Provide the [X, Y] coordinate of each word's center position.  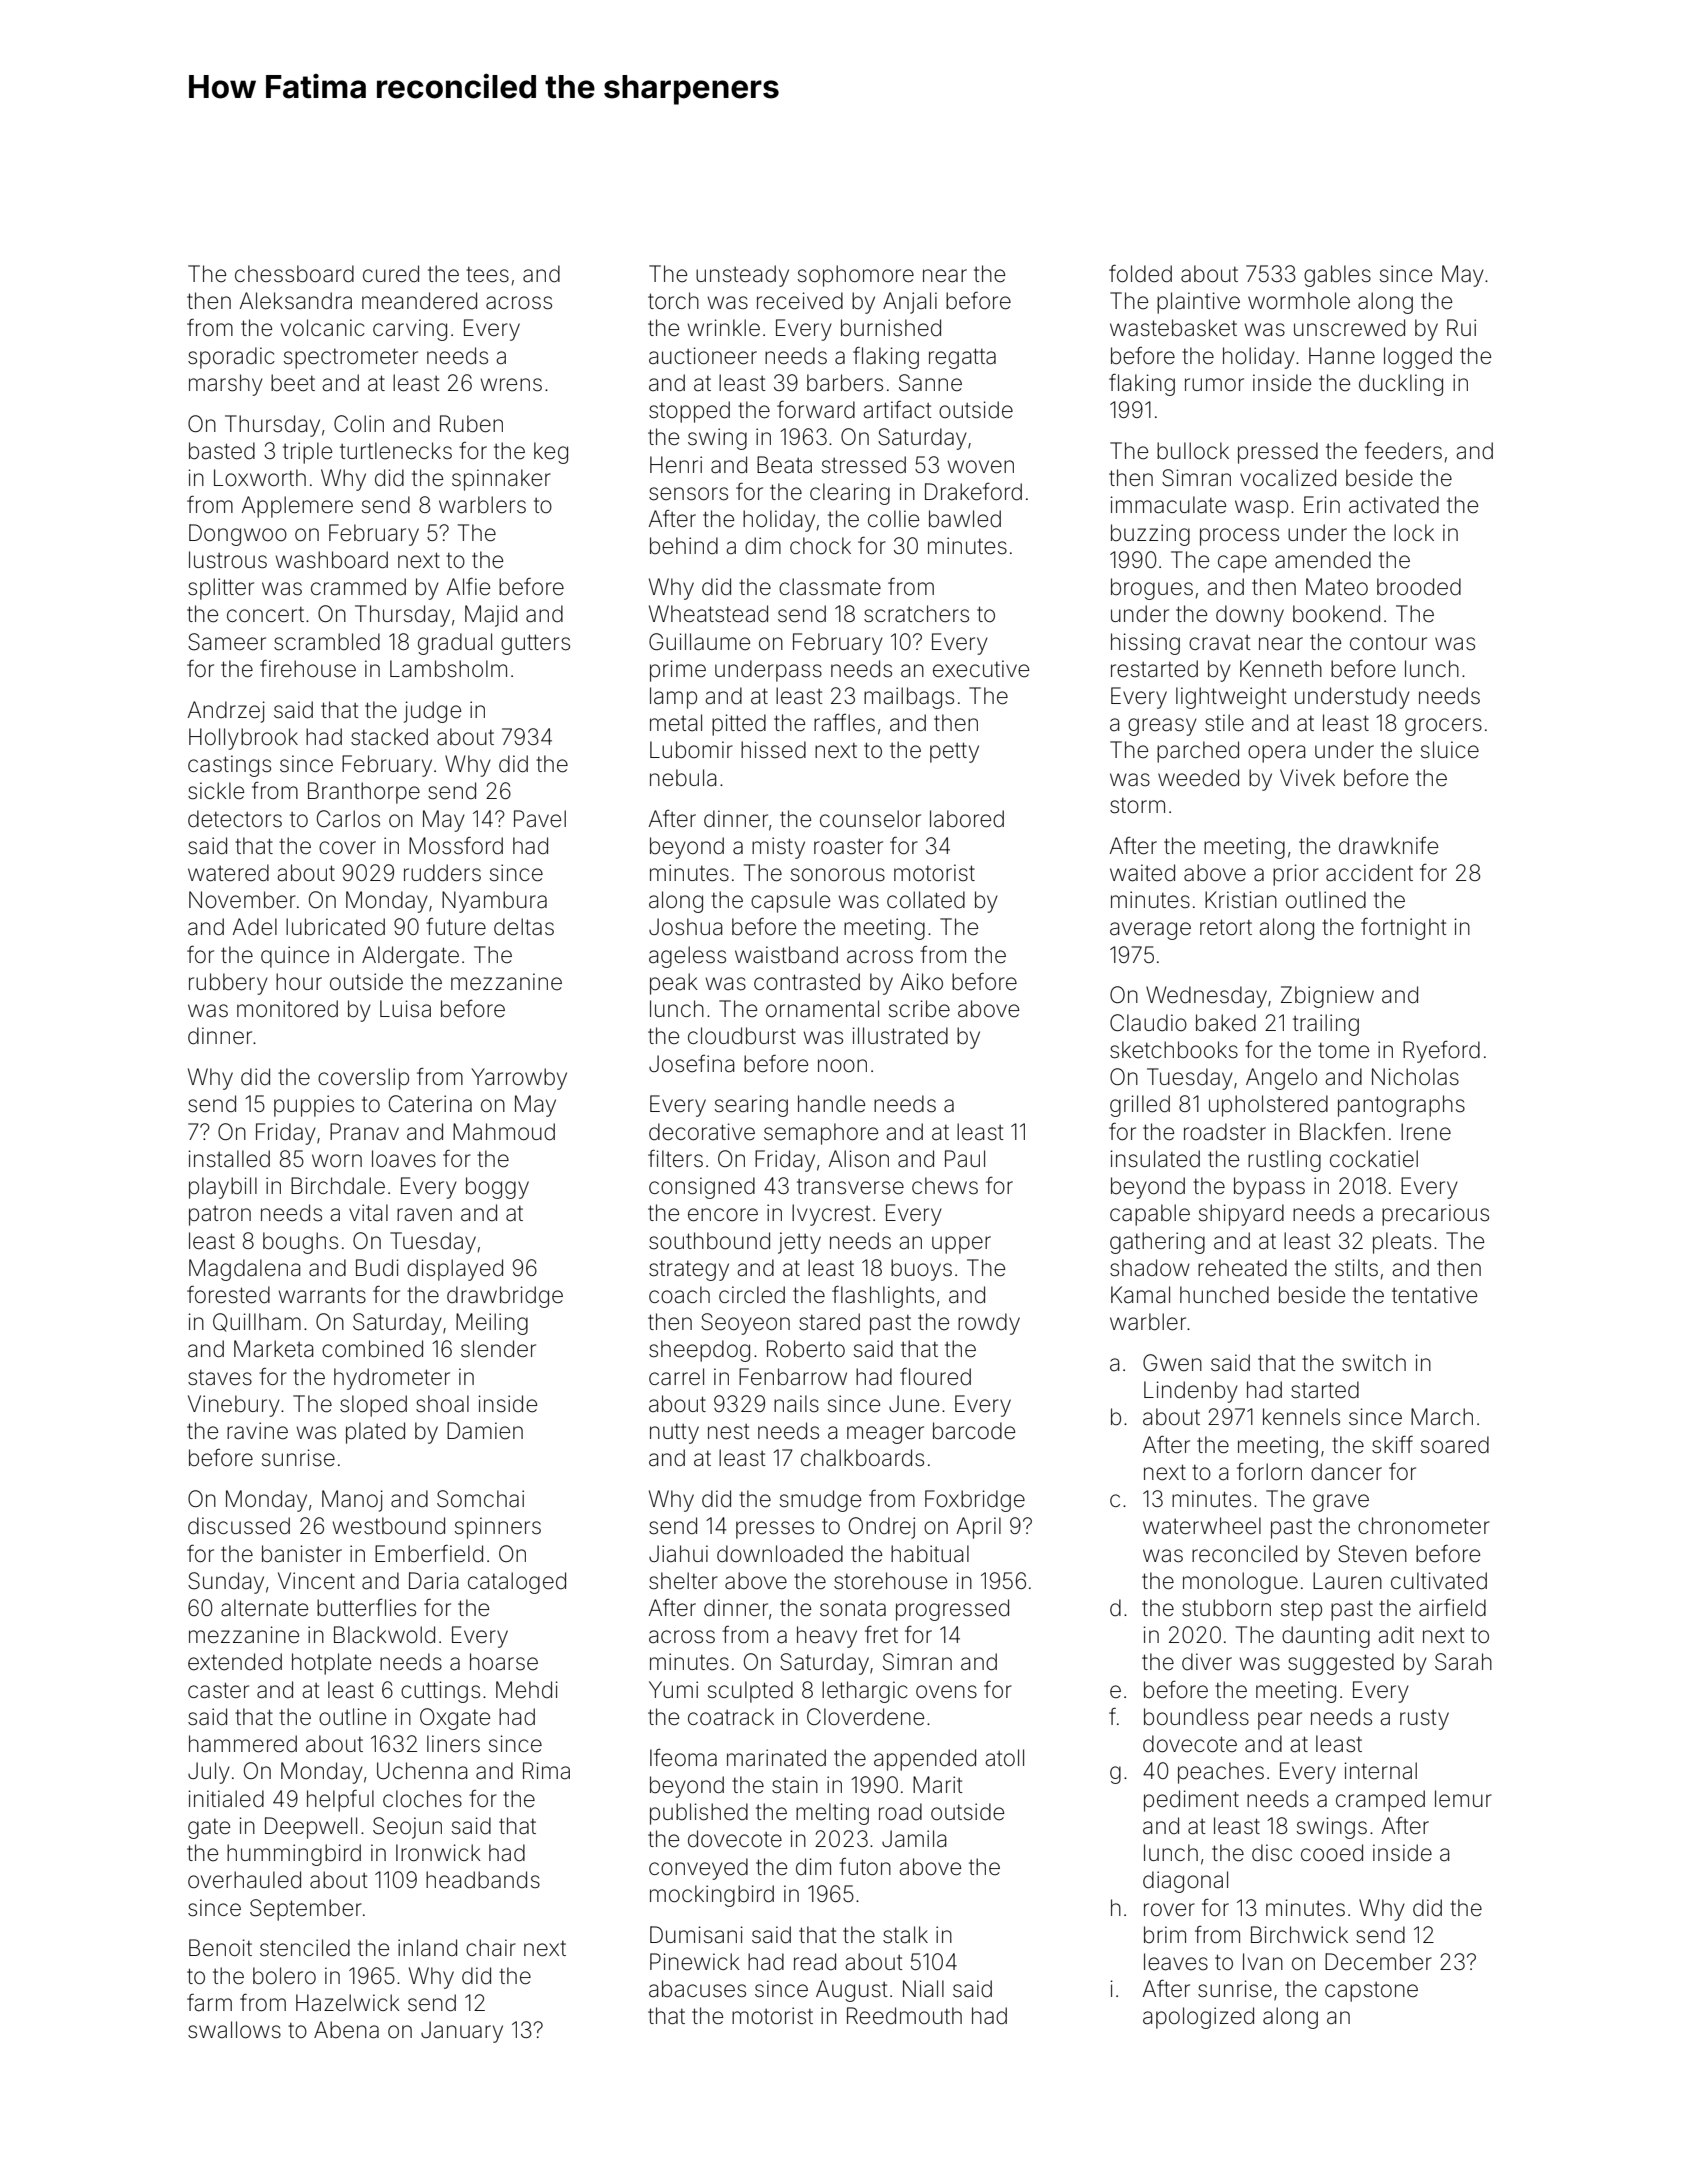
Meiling [492, 1324]
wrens [511, 385]
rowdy [989, 1324]
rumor [1214, 385]
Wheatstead [708, 614]
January [462, 2032]
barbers [845, 383]
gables [1337, 276]
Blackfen [1342, 1132]
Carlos [348, 819]
